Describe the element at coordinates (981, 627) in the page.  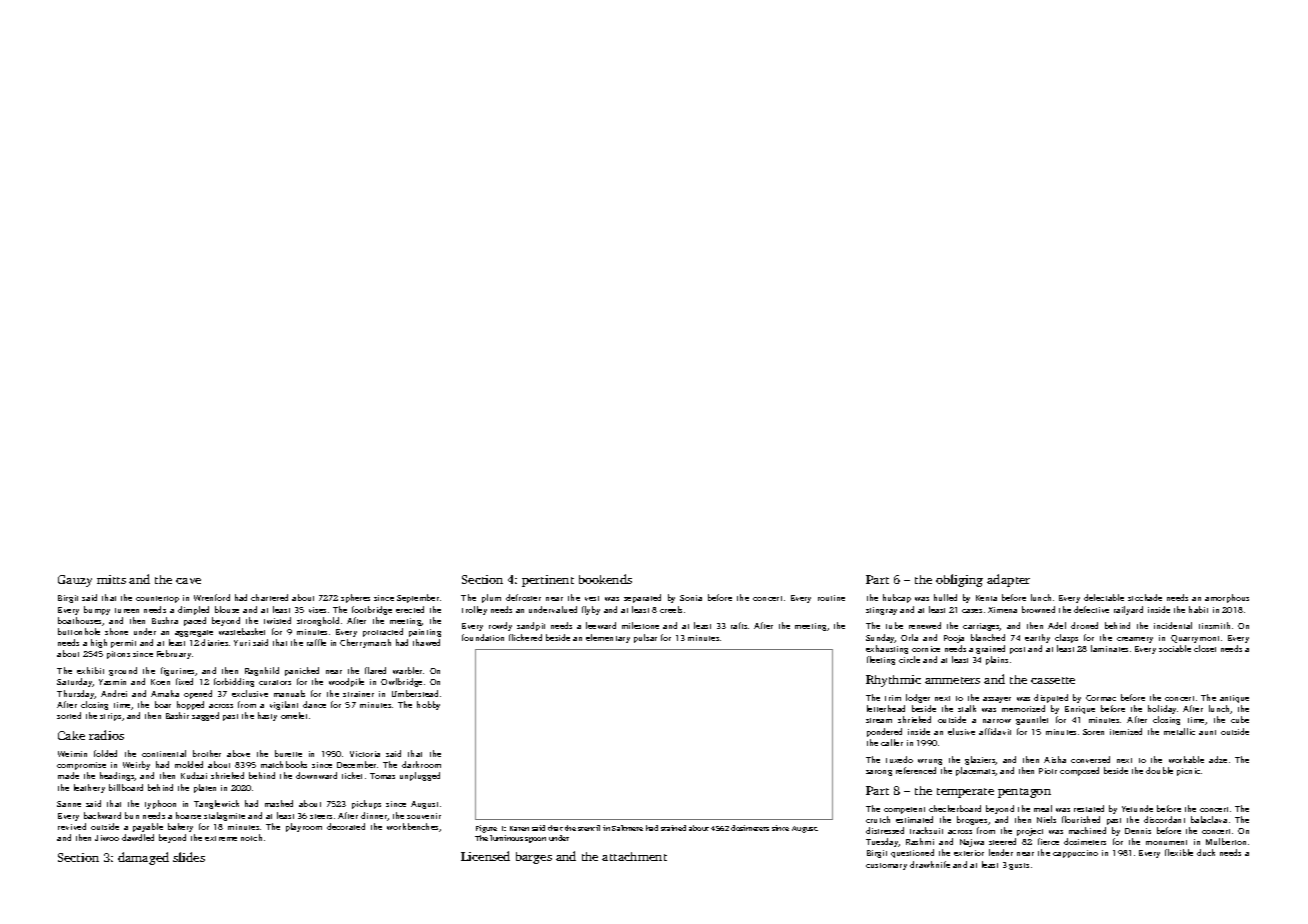
I see `carriages` at that location.
